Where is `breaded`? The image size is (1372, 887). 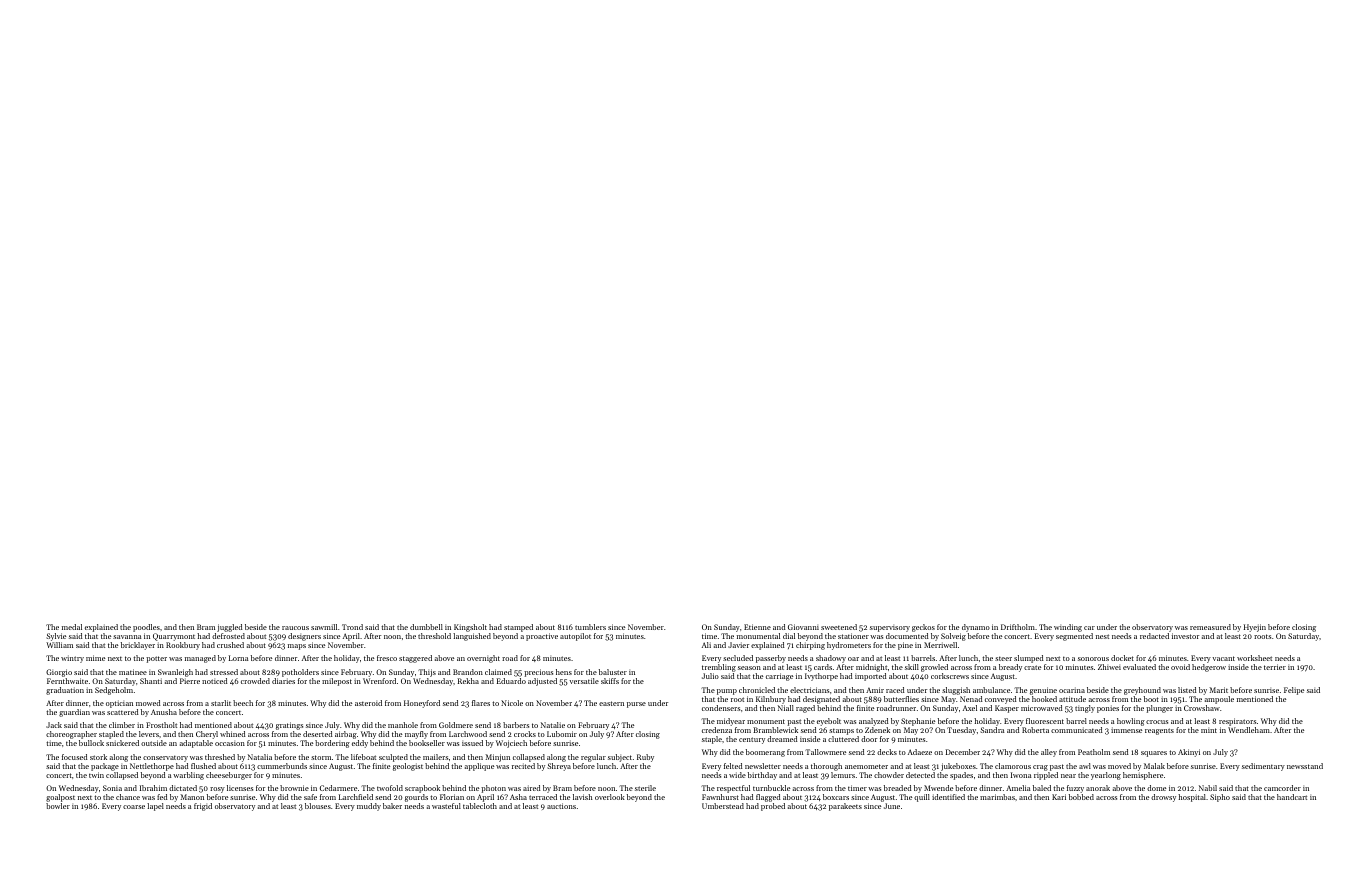
breaded is located at coordinates (898, 788).
